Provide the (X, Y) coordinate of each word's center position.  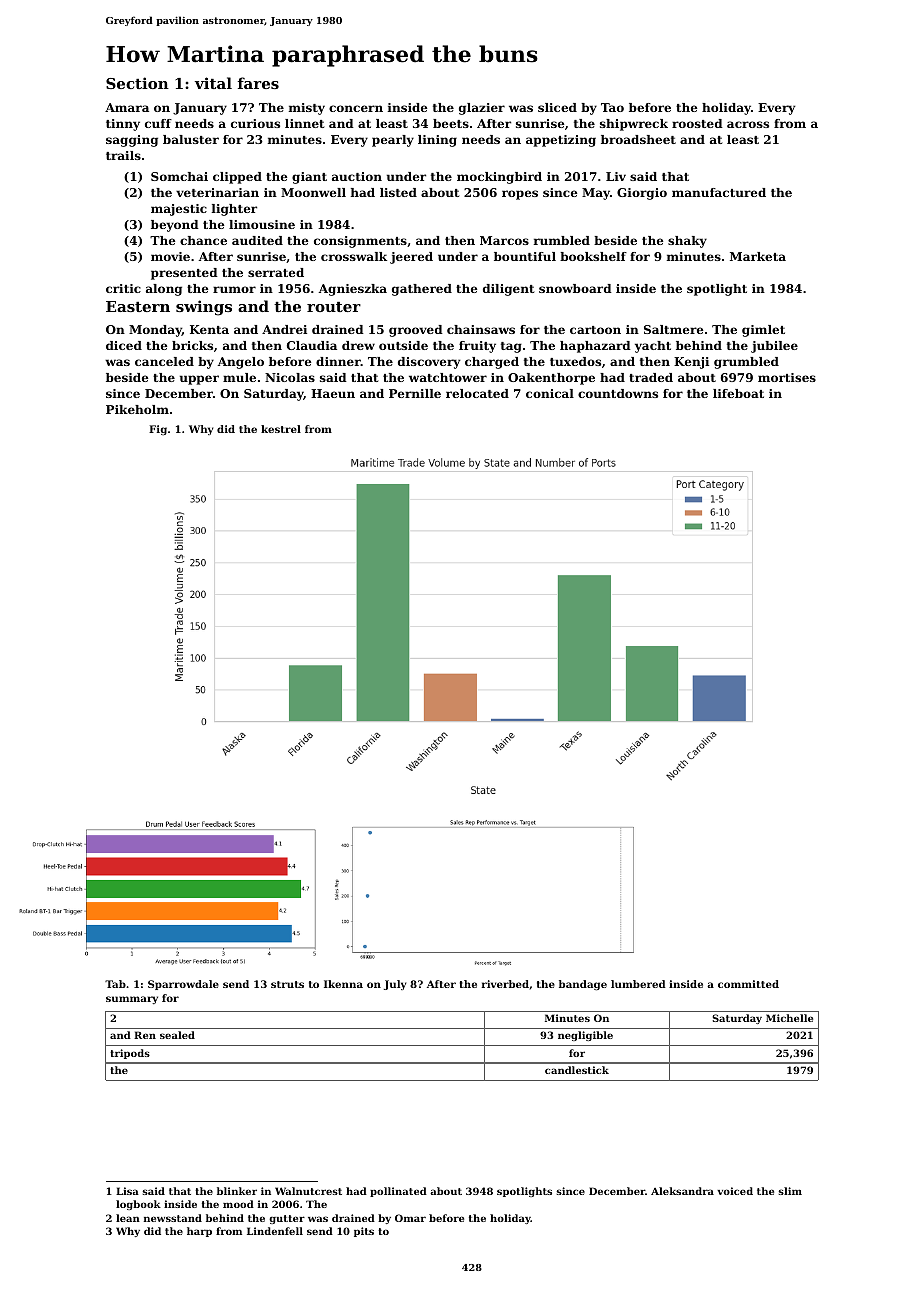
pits (364, 1232)
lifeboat (738, 393)
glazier (482, 109)
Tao (612, 107)
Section (137, 83)
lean (128, 1218)
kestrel (281, 429)
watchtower (448, 377)
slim (790, 1191)
